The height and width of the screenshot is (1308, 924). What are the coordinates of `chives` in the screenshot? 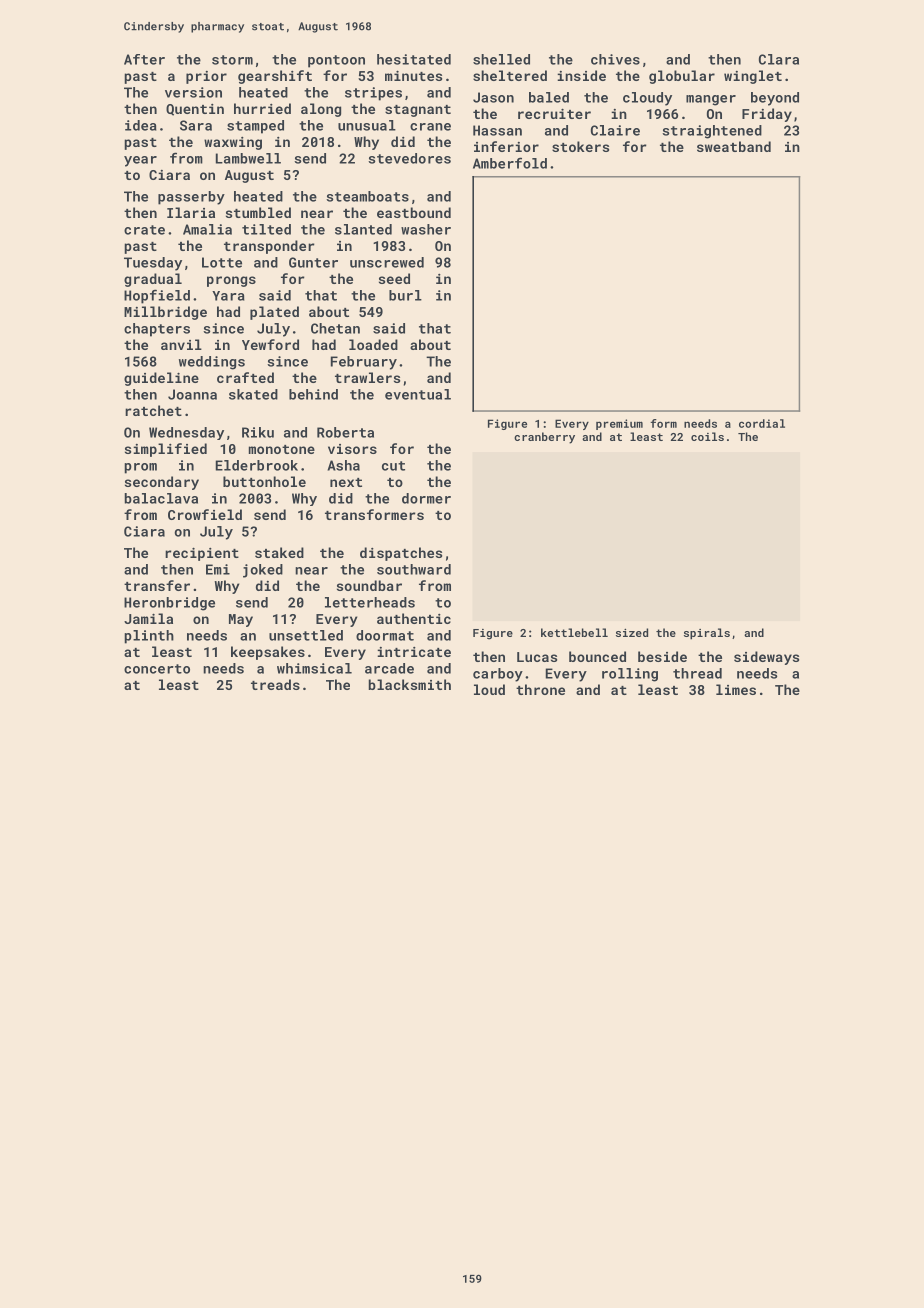 It's located at (615, 59).
